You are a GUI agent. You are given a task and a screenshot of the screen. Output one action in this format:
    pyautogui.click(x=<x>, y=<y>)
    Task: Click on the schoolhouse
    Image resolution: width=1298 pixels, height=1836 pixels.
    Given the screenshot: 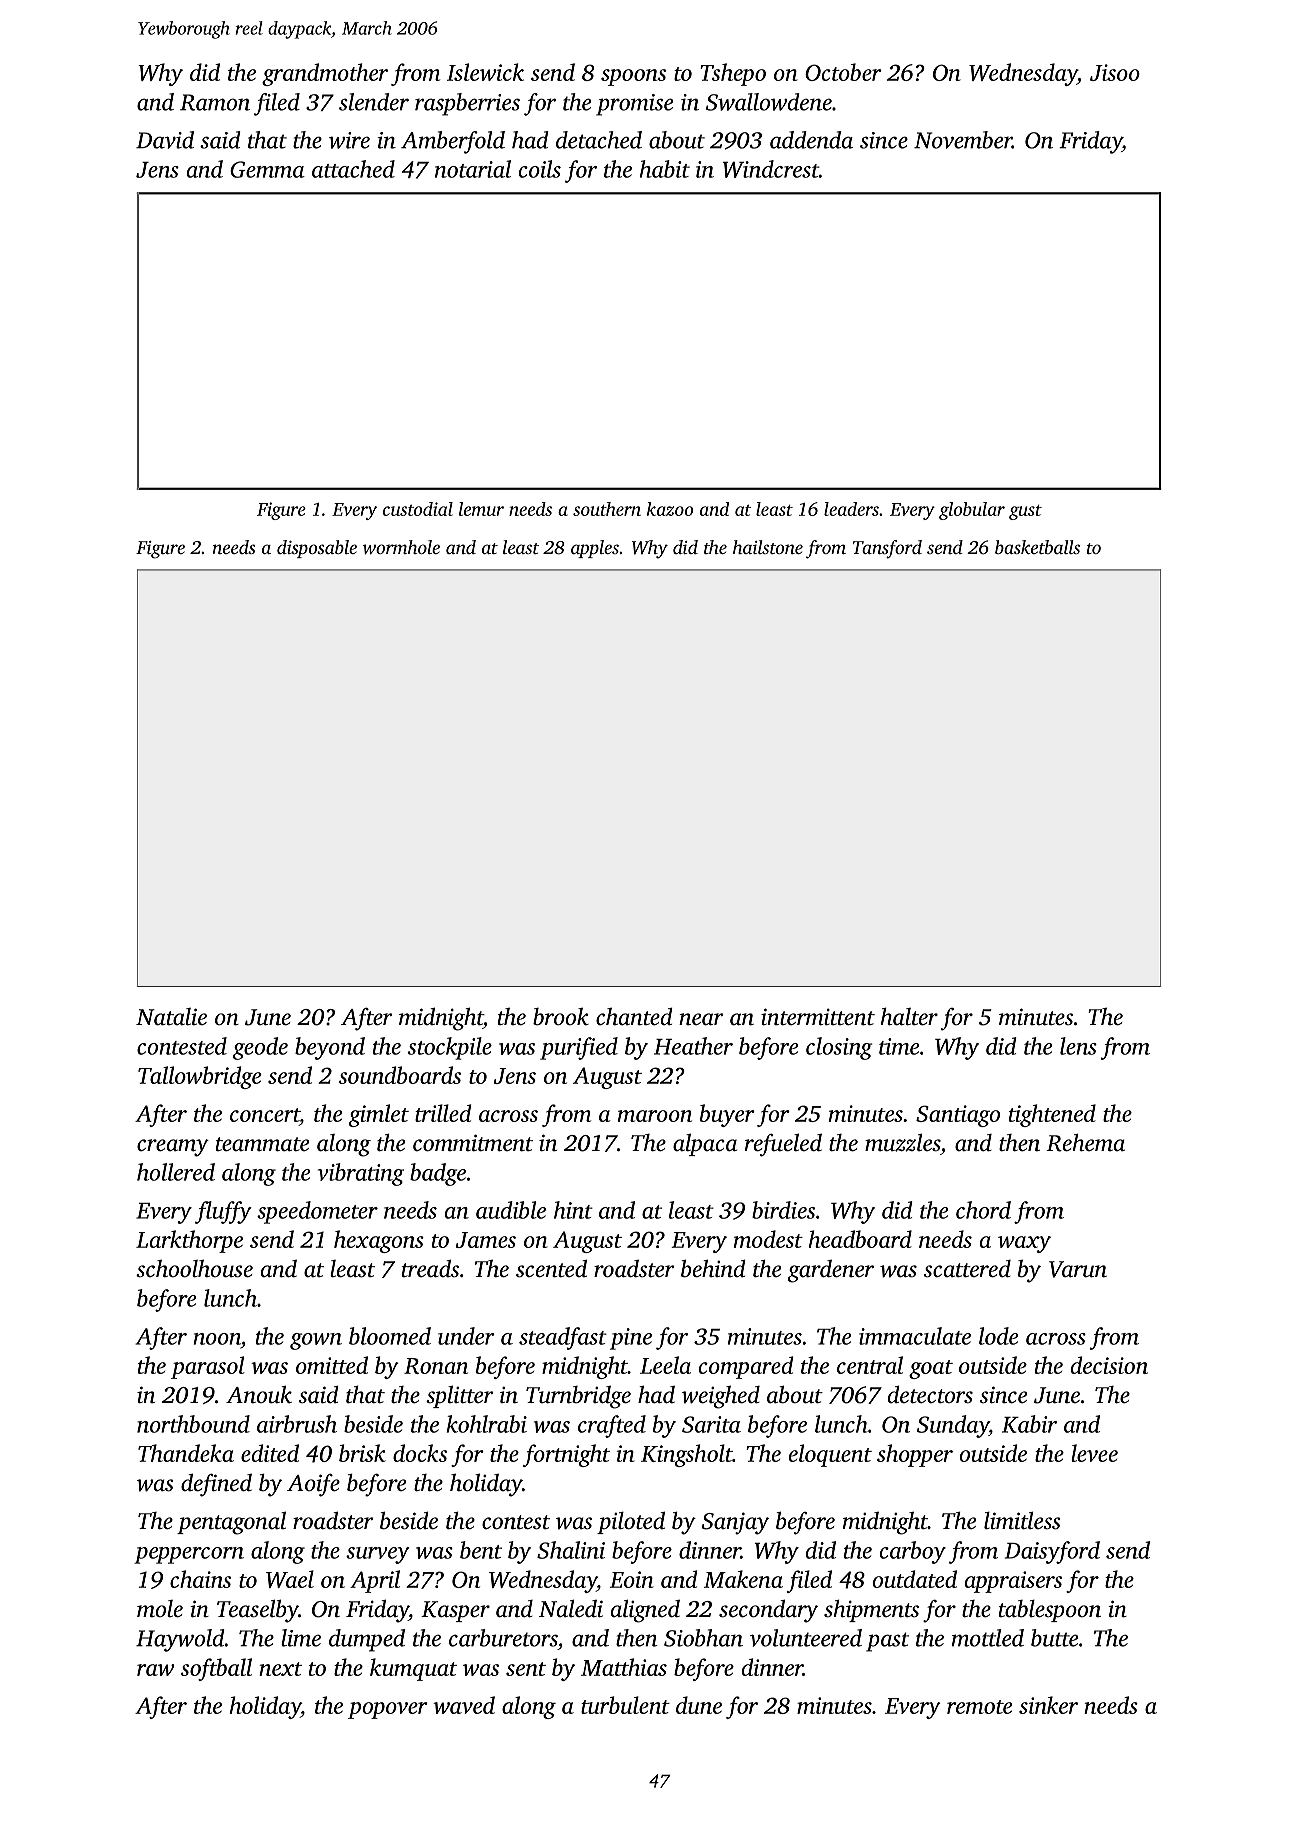 What is the action you would take?
    pyautogui.click(x=194, y=1269)
